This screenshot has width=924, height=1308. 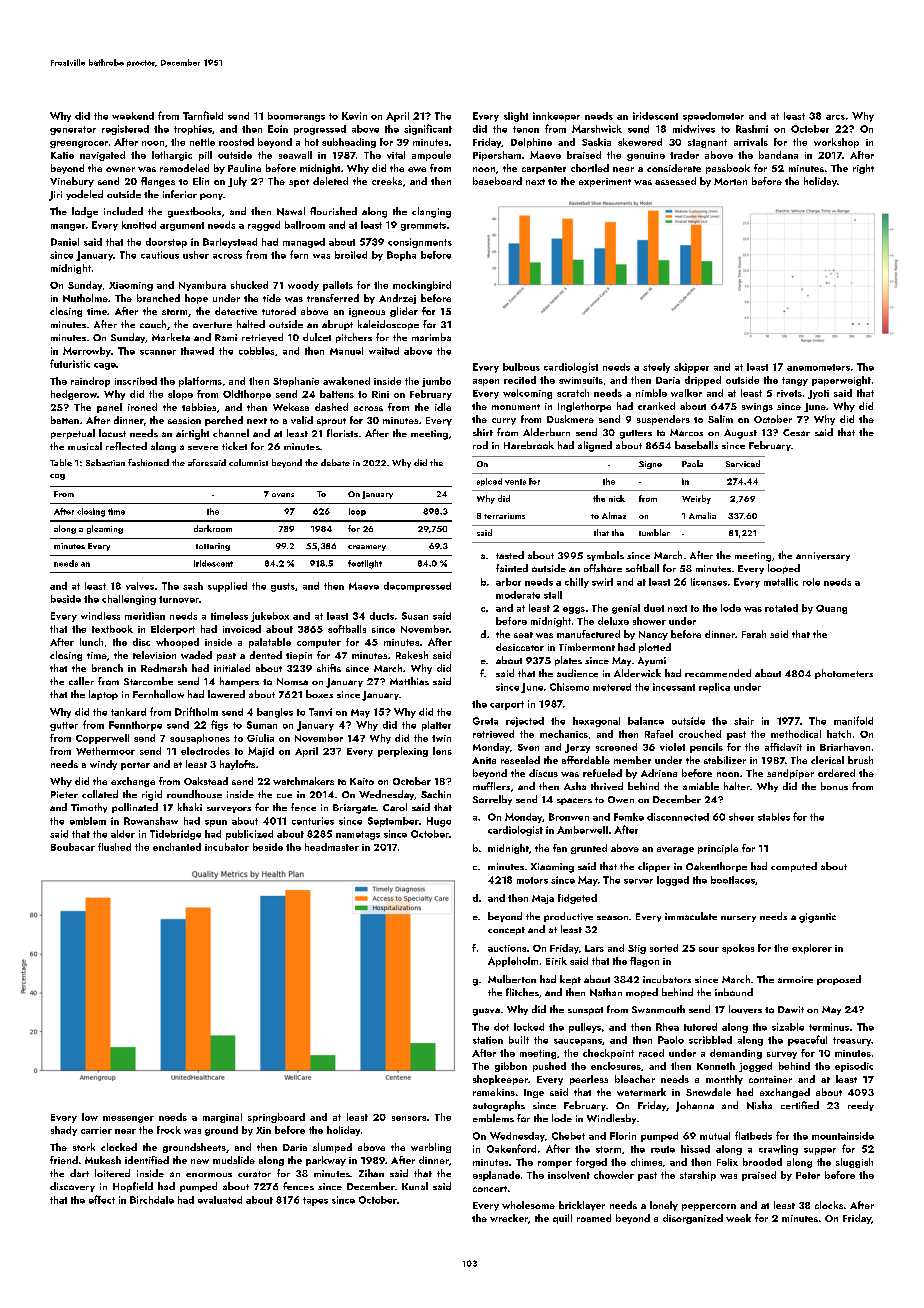 What do you see at coordinates (675, 850) in the screenshot?
I see `average` at bounding box center [675, 850].
